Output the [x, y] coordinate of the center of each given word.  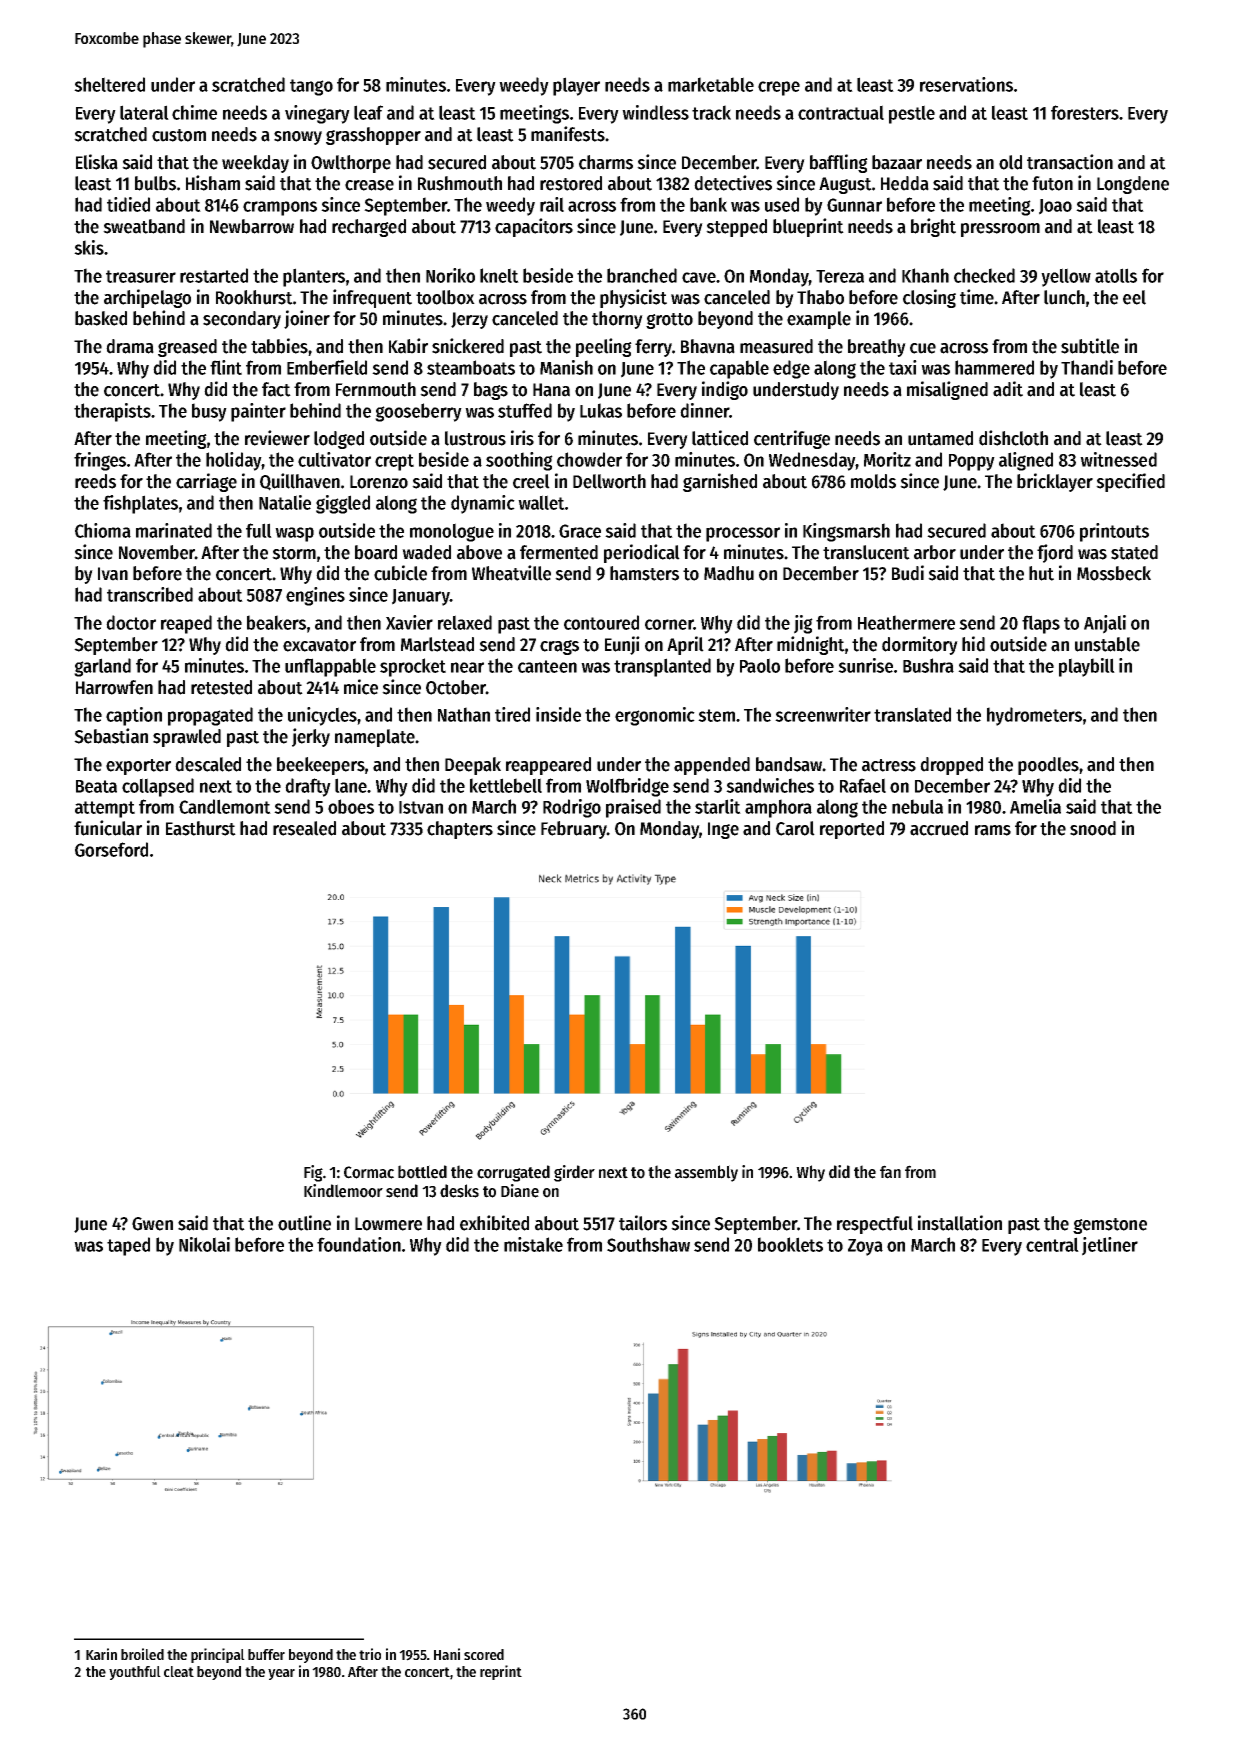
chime [194, 112]
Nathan [464, 714]
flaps [1041, 624]
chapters [460, 830]
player [576, 86]
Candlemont [225, 806]
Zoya [865, 1247]
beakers [276, 622]
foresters [1085, 112]
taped [128, 1246]
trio [370, 1654]
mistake [533, 1244]
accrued [939, 828]
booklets [790, 1244]
